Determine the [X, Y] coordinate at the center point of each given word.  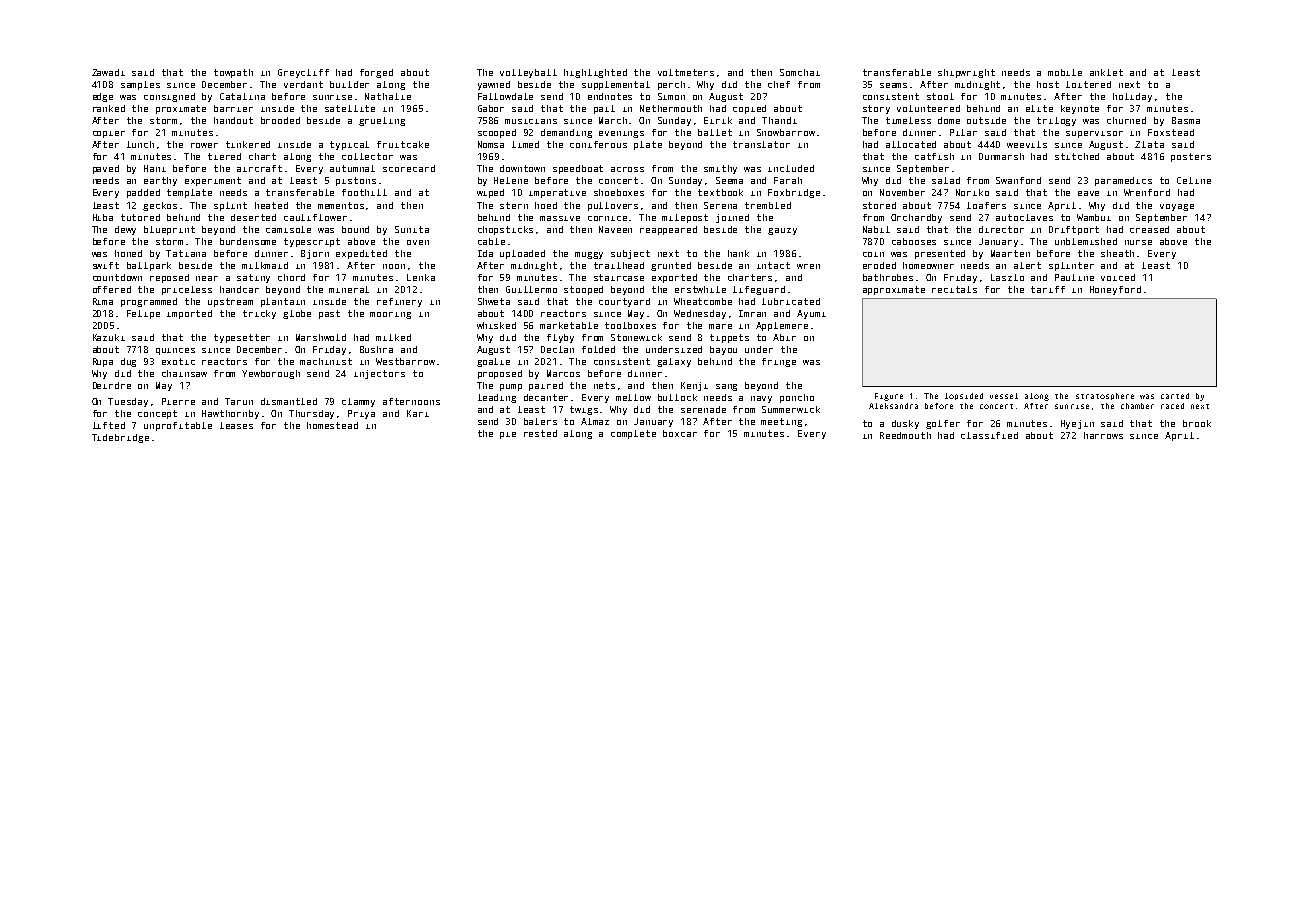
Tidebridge [120, 438]
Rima [103, 301]
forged [376, 73]
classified [989, 435]
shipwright [966, 73]
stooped [583, 290]
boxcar [680, 433]
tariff [1048, 289]
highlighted [595, 73]
